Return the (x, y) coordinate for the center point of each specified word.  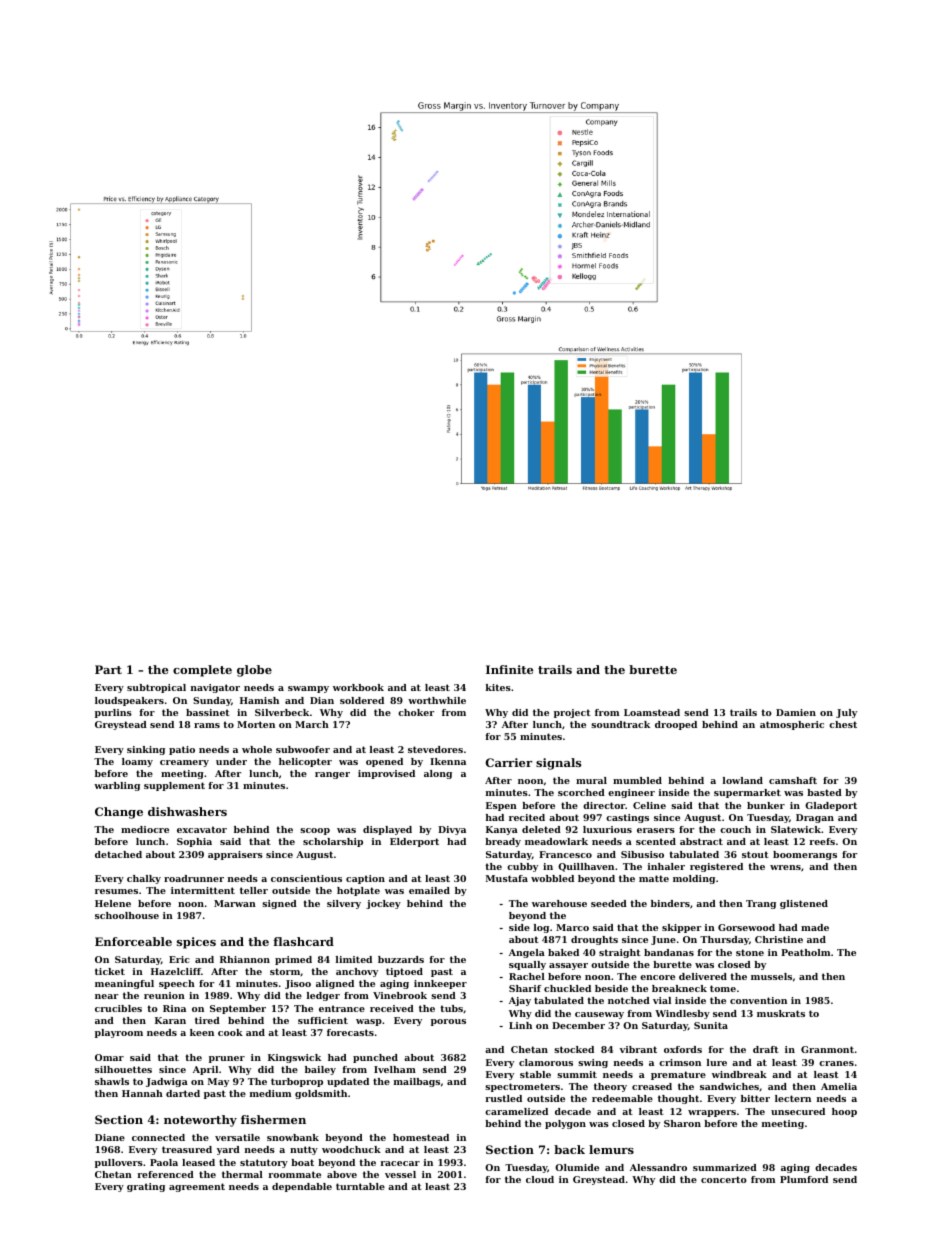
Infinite (509, 669)
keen (202, 1032)
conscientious (306, 878)
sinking (146, 750)
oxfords (683, 1049)
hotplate (358, 891)
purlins (113, 713)
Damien (796, 712)
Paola (164, 1162)
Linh (520, 1025)
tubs (451, 1008)
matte (654, 878)
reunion (164, 995)
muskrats (781, 1013)
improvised (386, 774)
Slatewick (796, 829)
